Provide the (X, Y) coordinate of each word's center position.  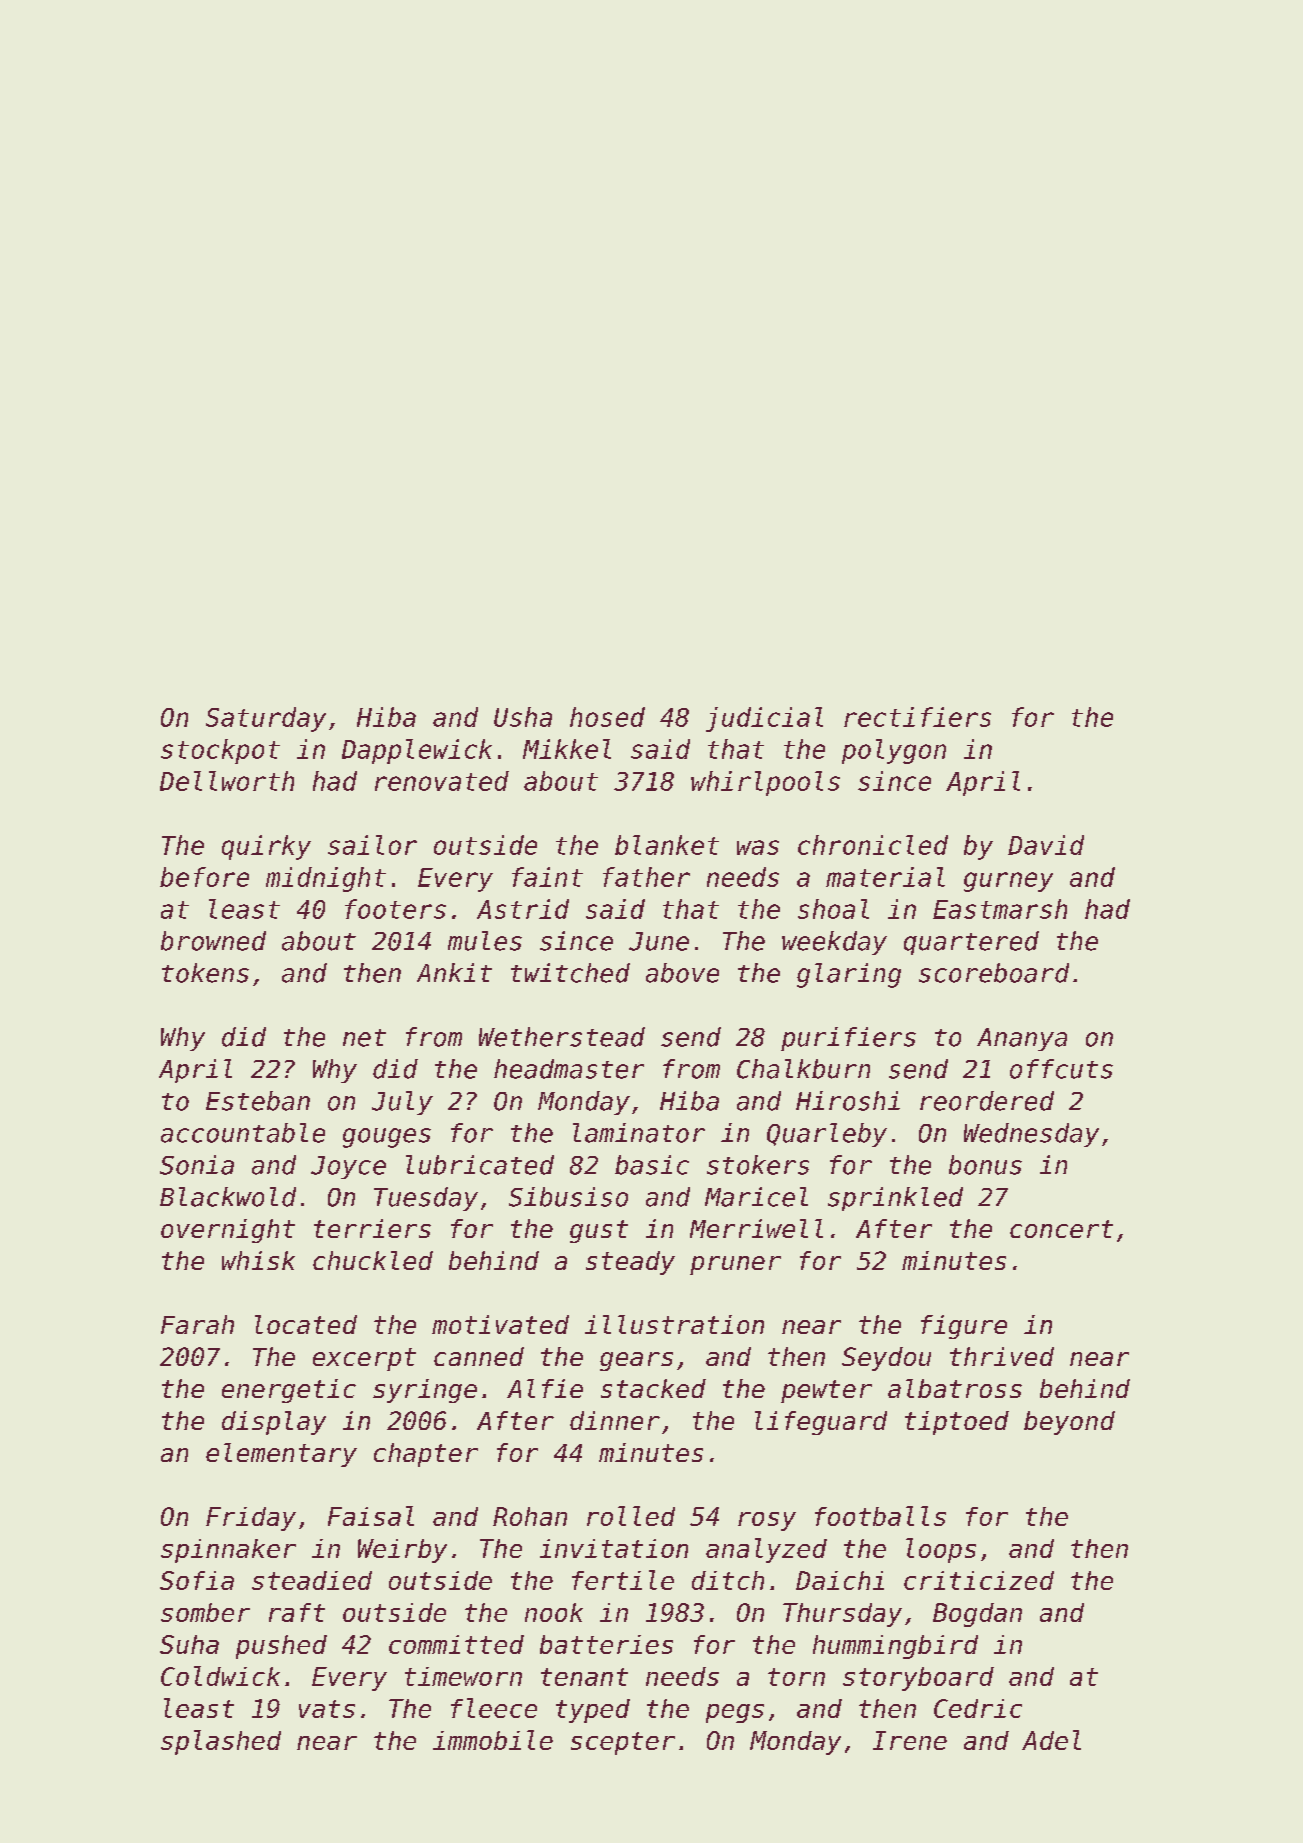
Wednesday (1031, 1135)
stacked (653, 1388)
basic (652, 1165)
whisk (258, 1260)
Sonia (197, 1165)
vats (327, 1709)
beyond (1069, 1423)
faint (547, 877)
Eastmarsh (1000, 909)
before (204, 877)
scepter (623, 1743)
